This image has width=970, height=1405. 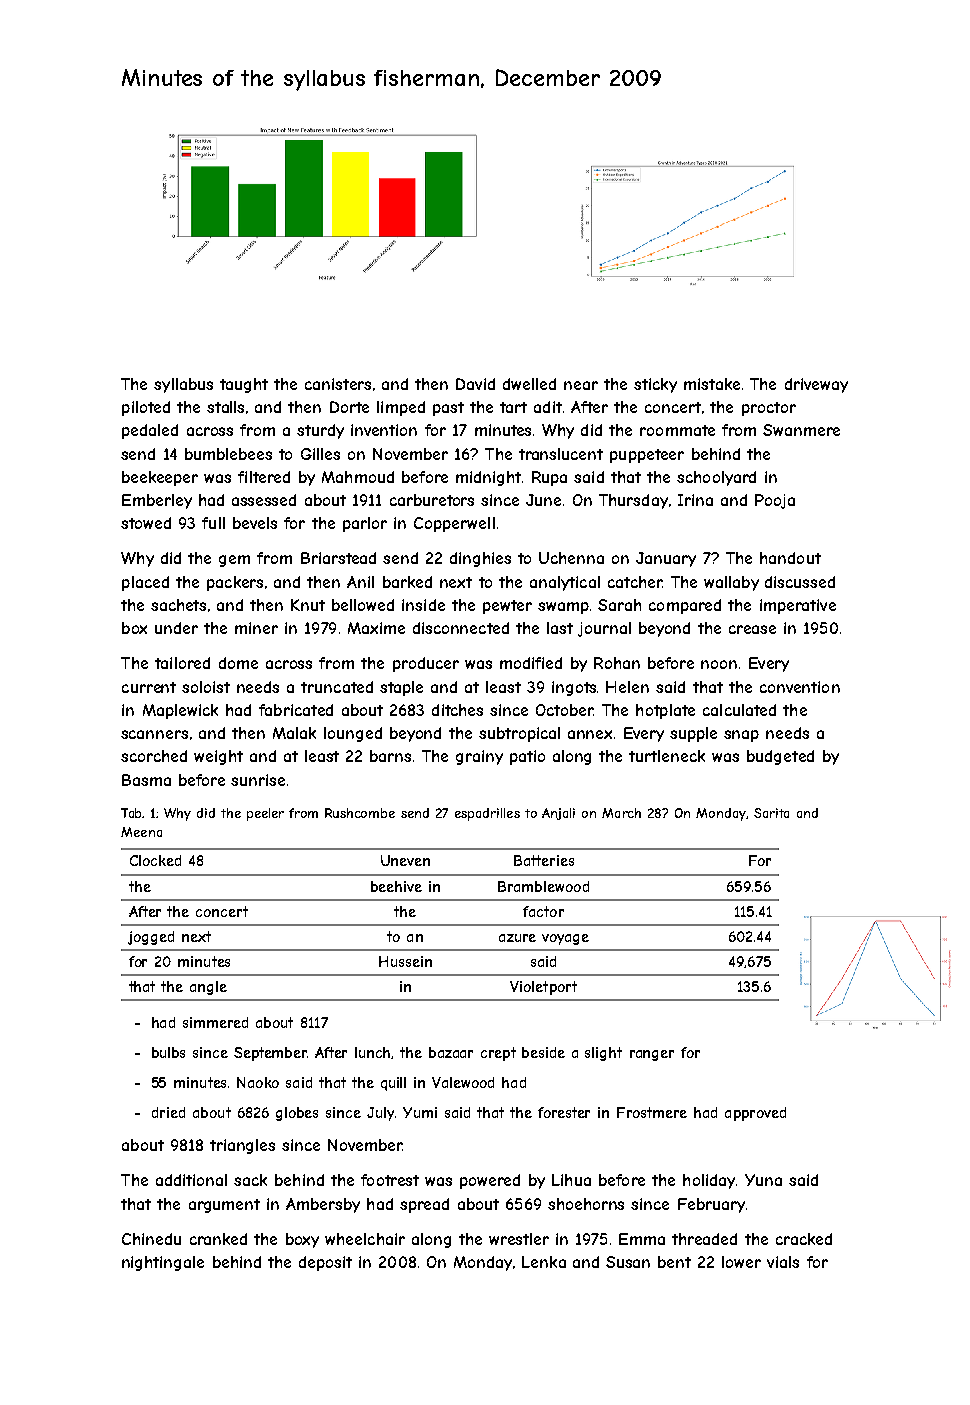 I want to click on azure, so click(x=517, y=938).
